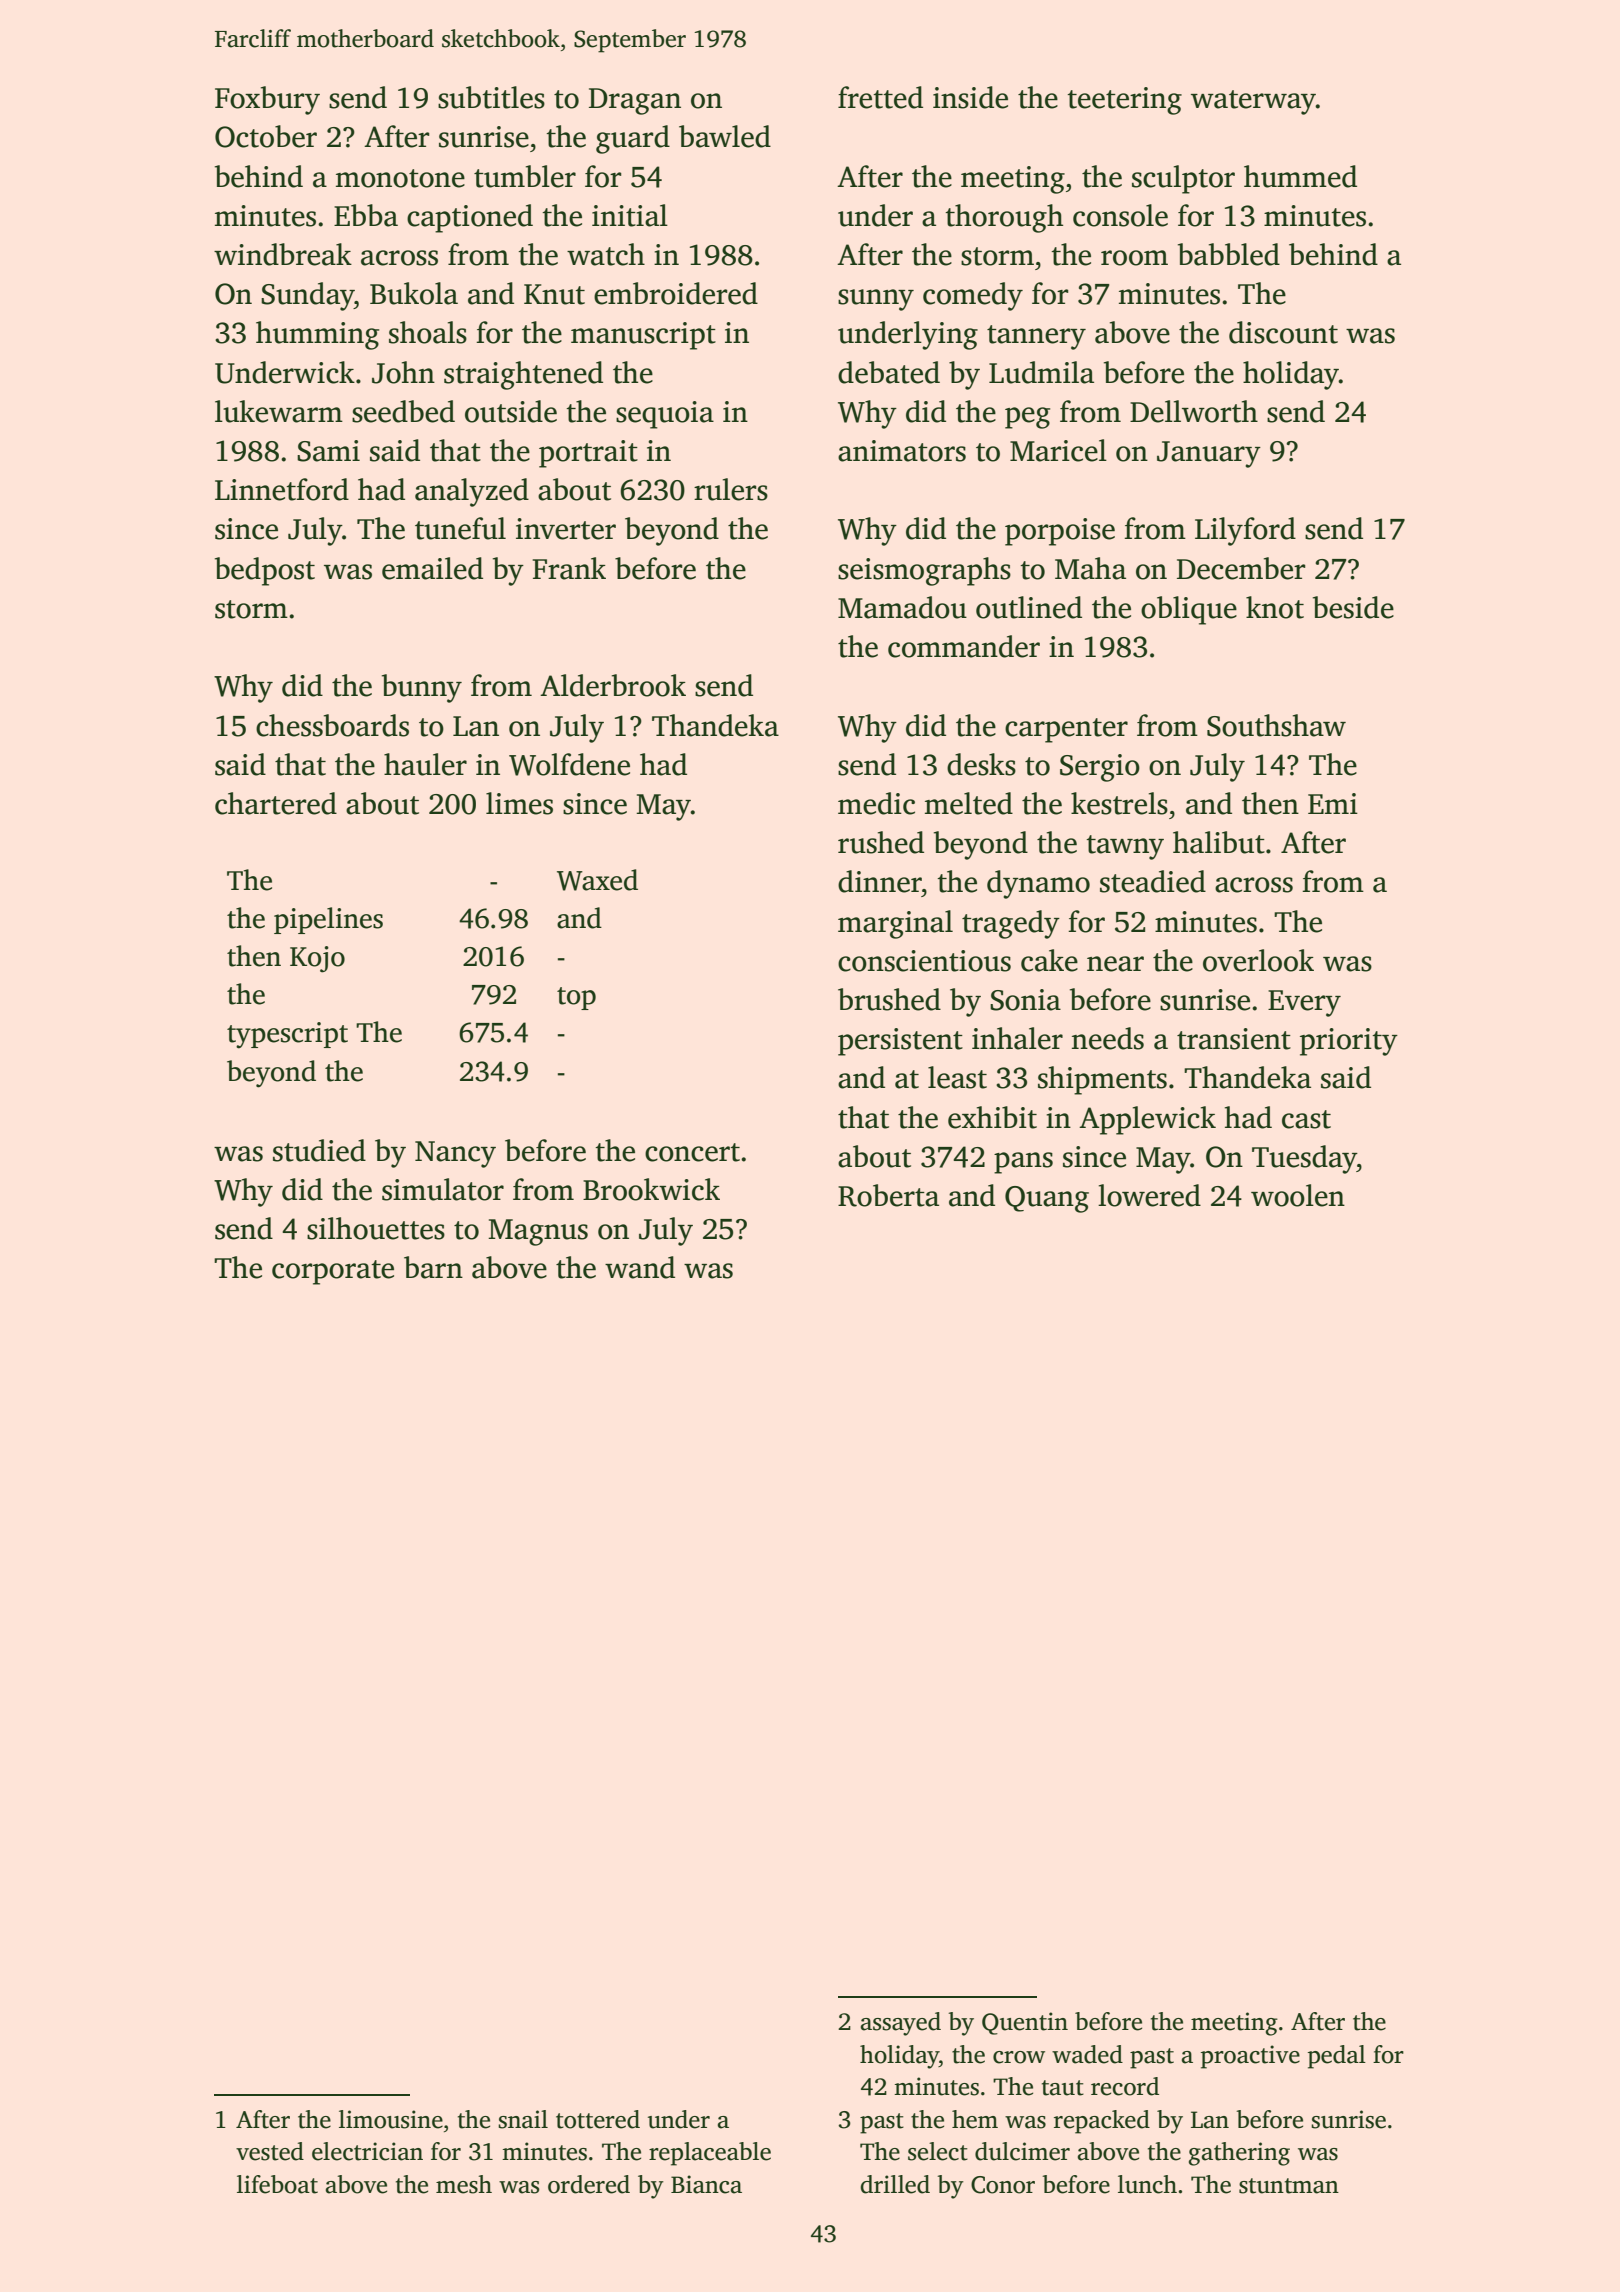  What do you see at coordinates (433, 1267) in the screenshot?
I see `barn` at bounding box center [433, 1267].
